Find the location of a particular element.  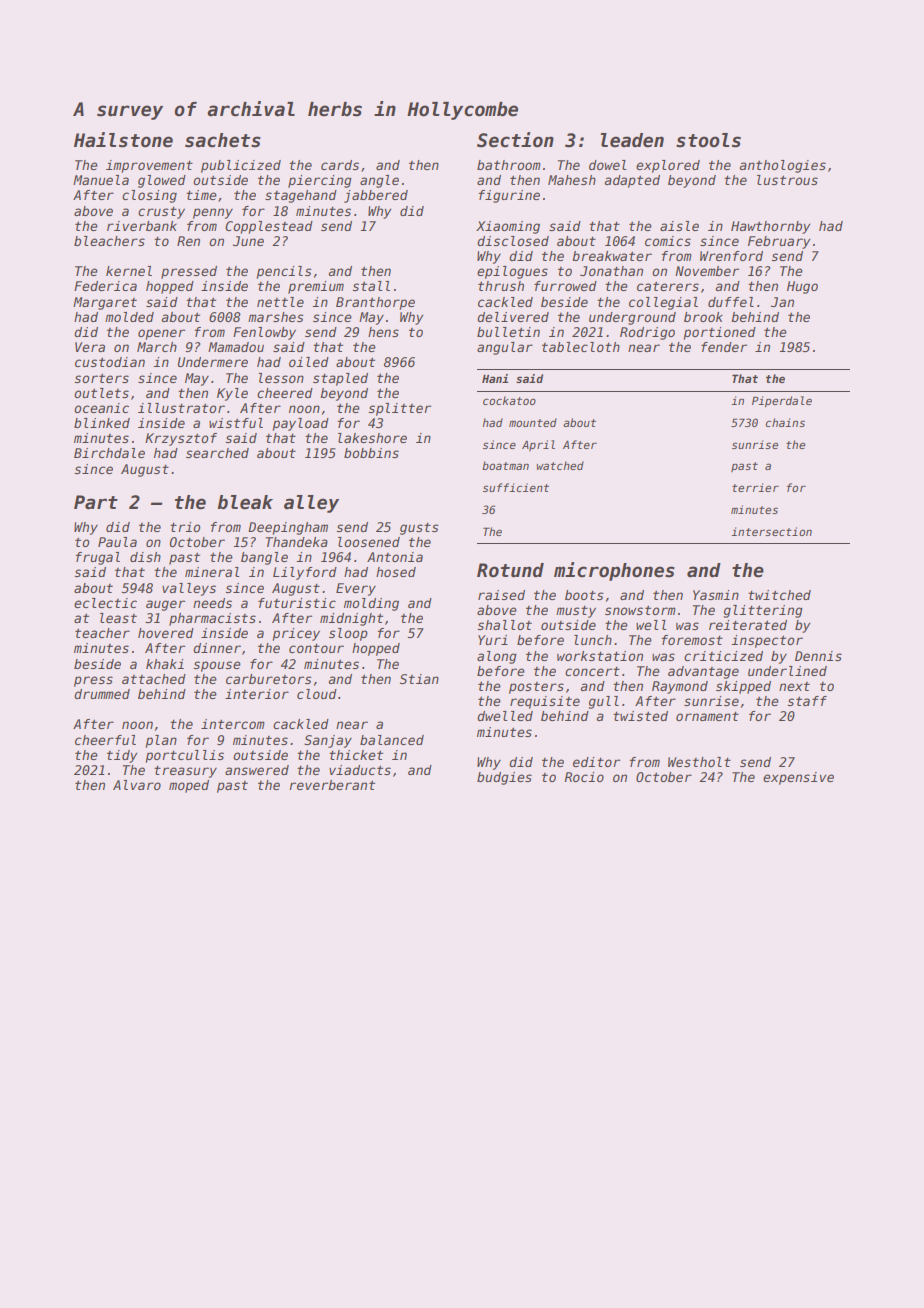

microphones is located at coordinates (614, 571).
